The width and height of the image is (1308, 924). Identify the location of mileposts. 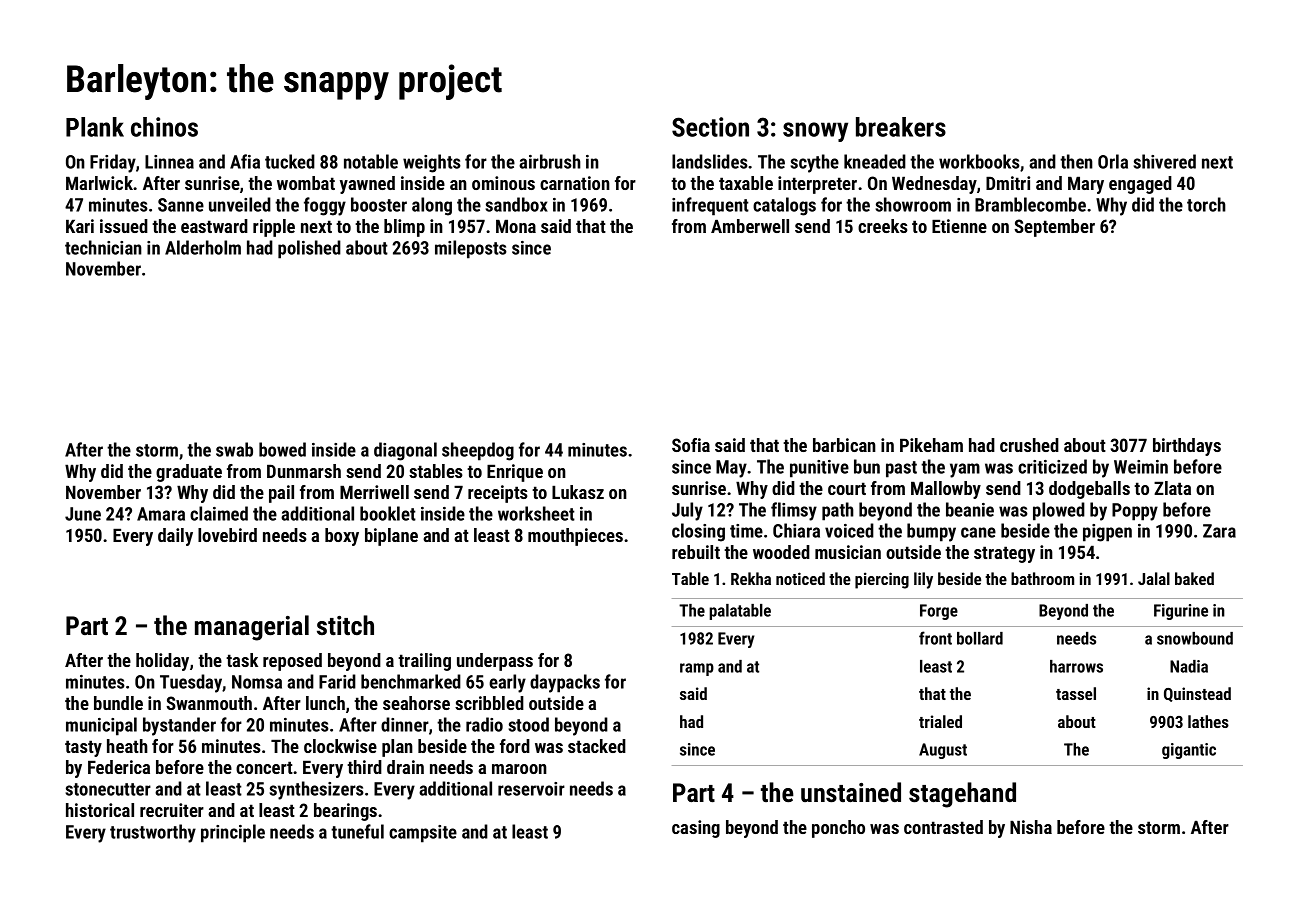
(471, 249).
